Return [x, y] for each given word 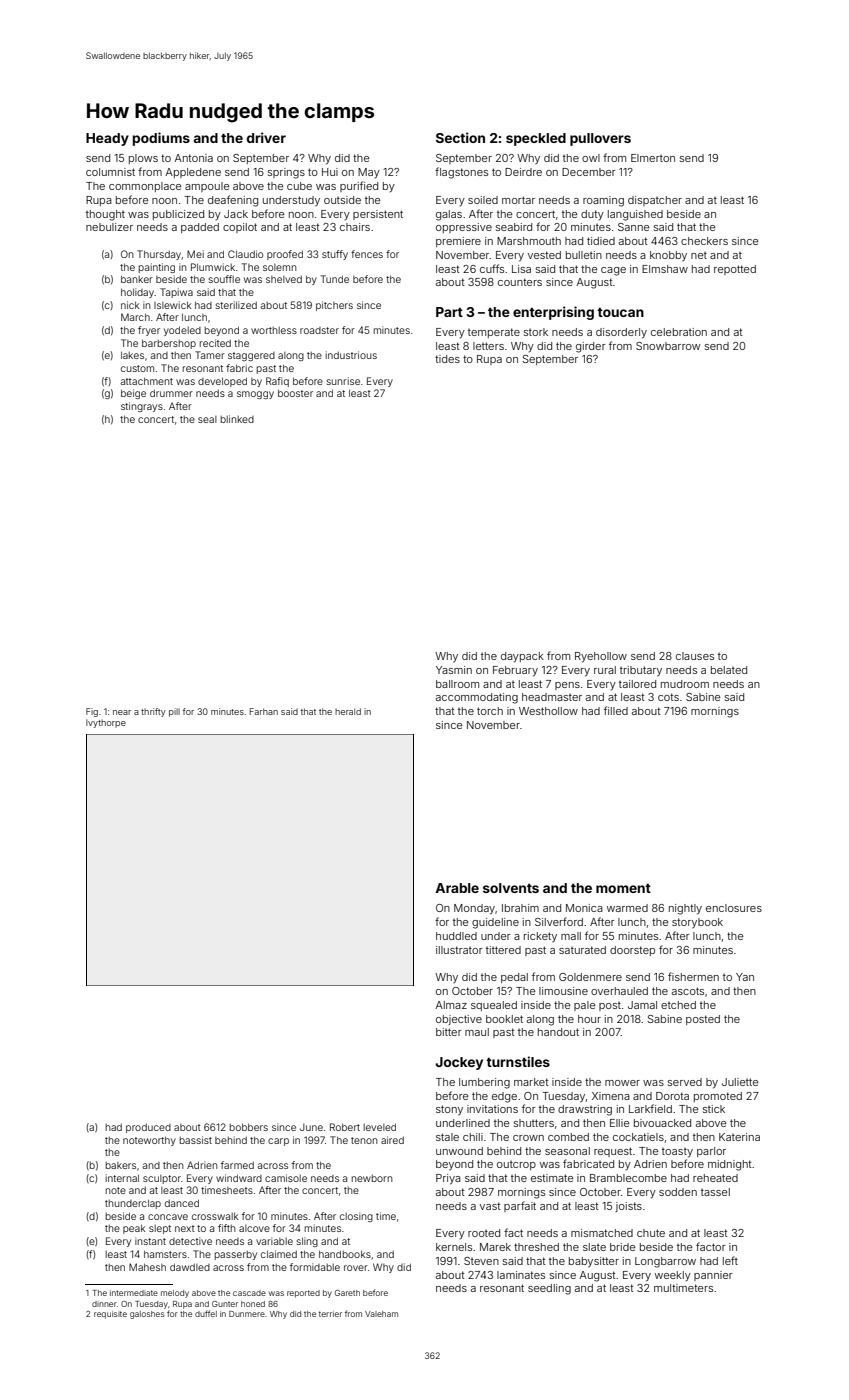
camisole [286, 1178]
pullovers [600, 139]
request [613, 1152]
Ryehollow [601, 657]
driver [266, 137]
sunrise [343, 381]
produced [148, 1128]
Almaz [451, 1005]
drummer [171, 393]
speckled [536, 139]
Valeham [381, 1314]
